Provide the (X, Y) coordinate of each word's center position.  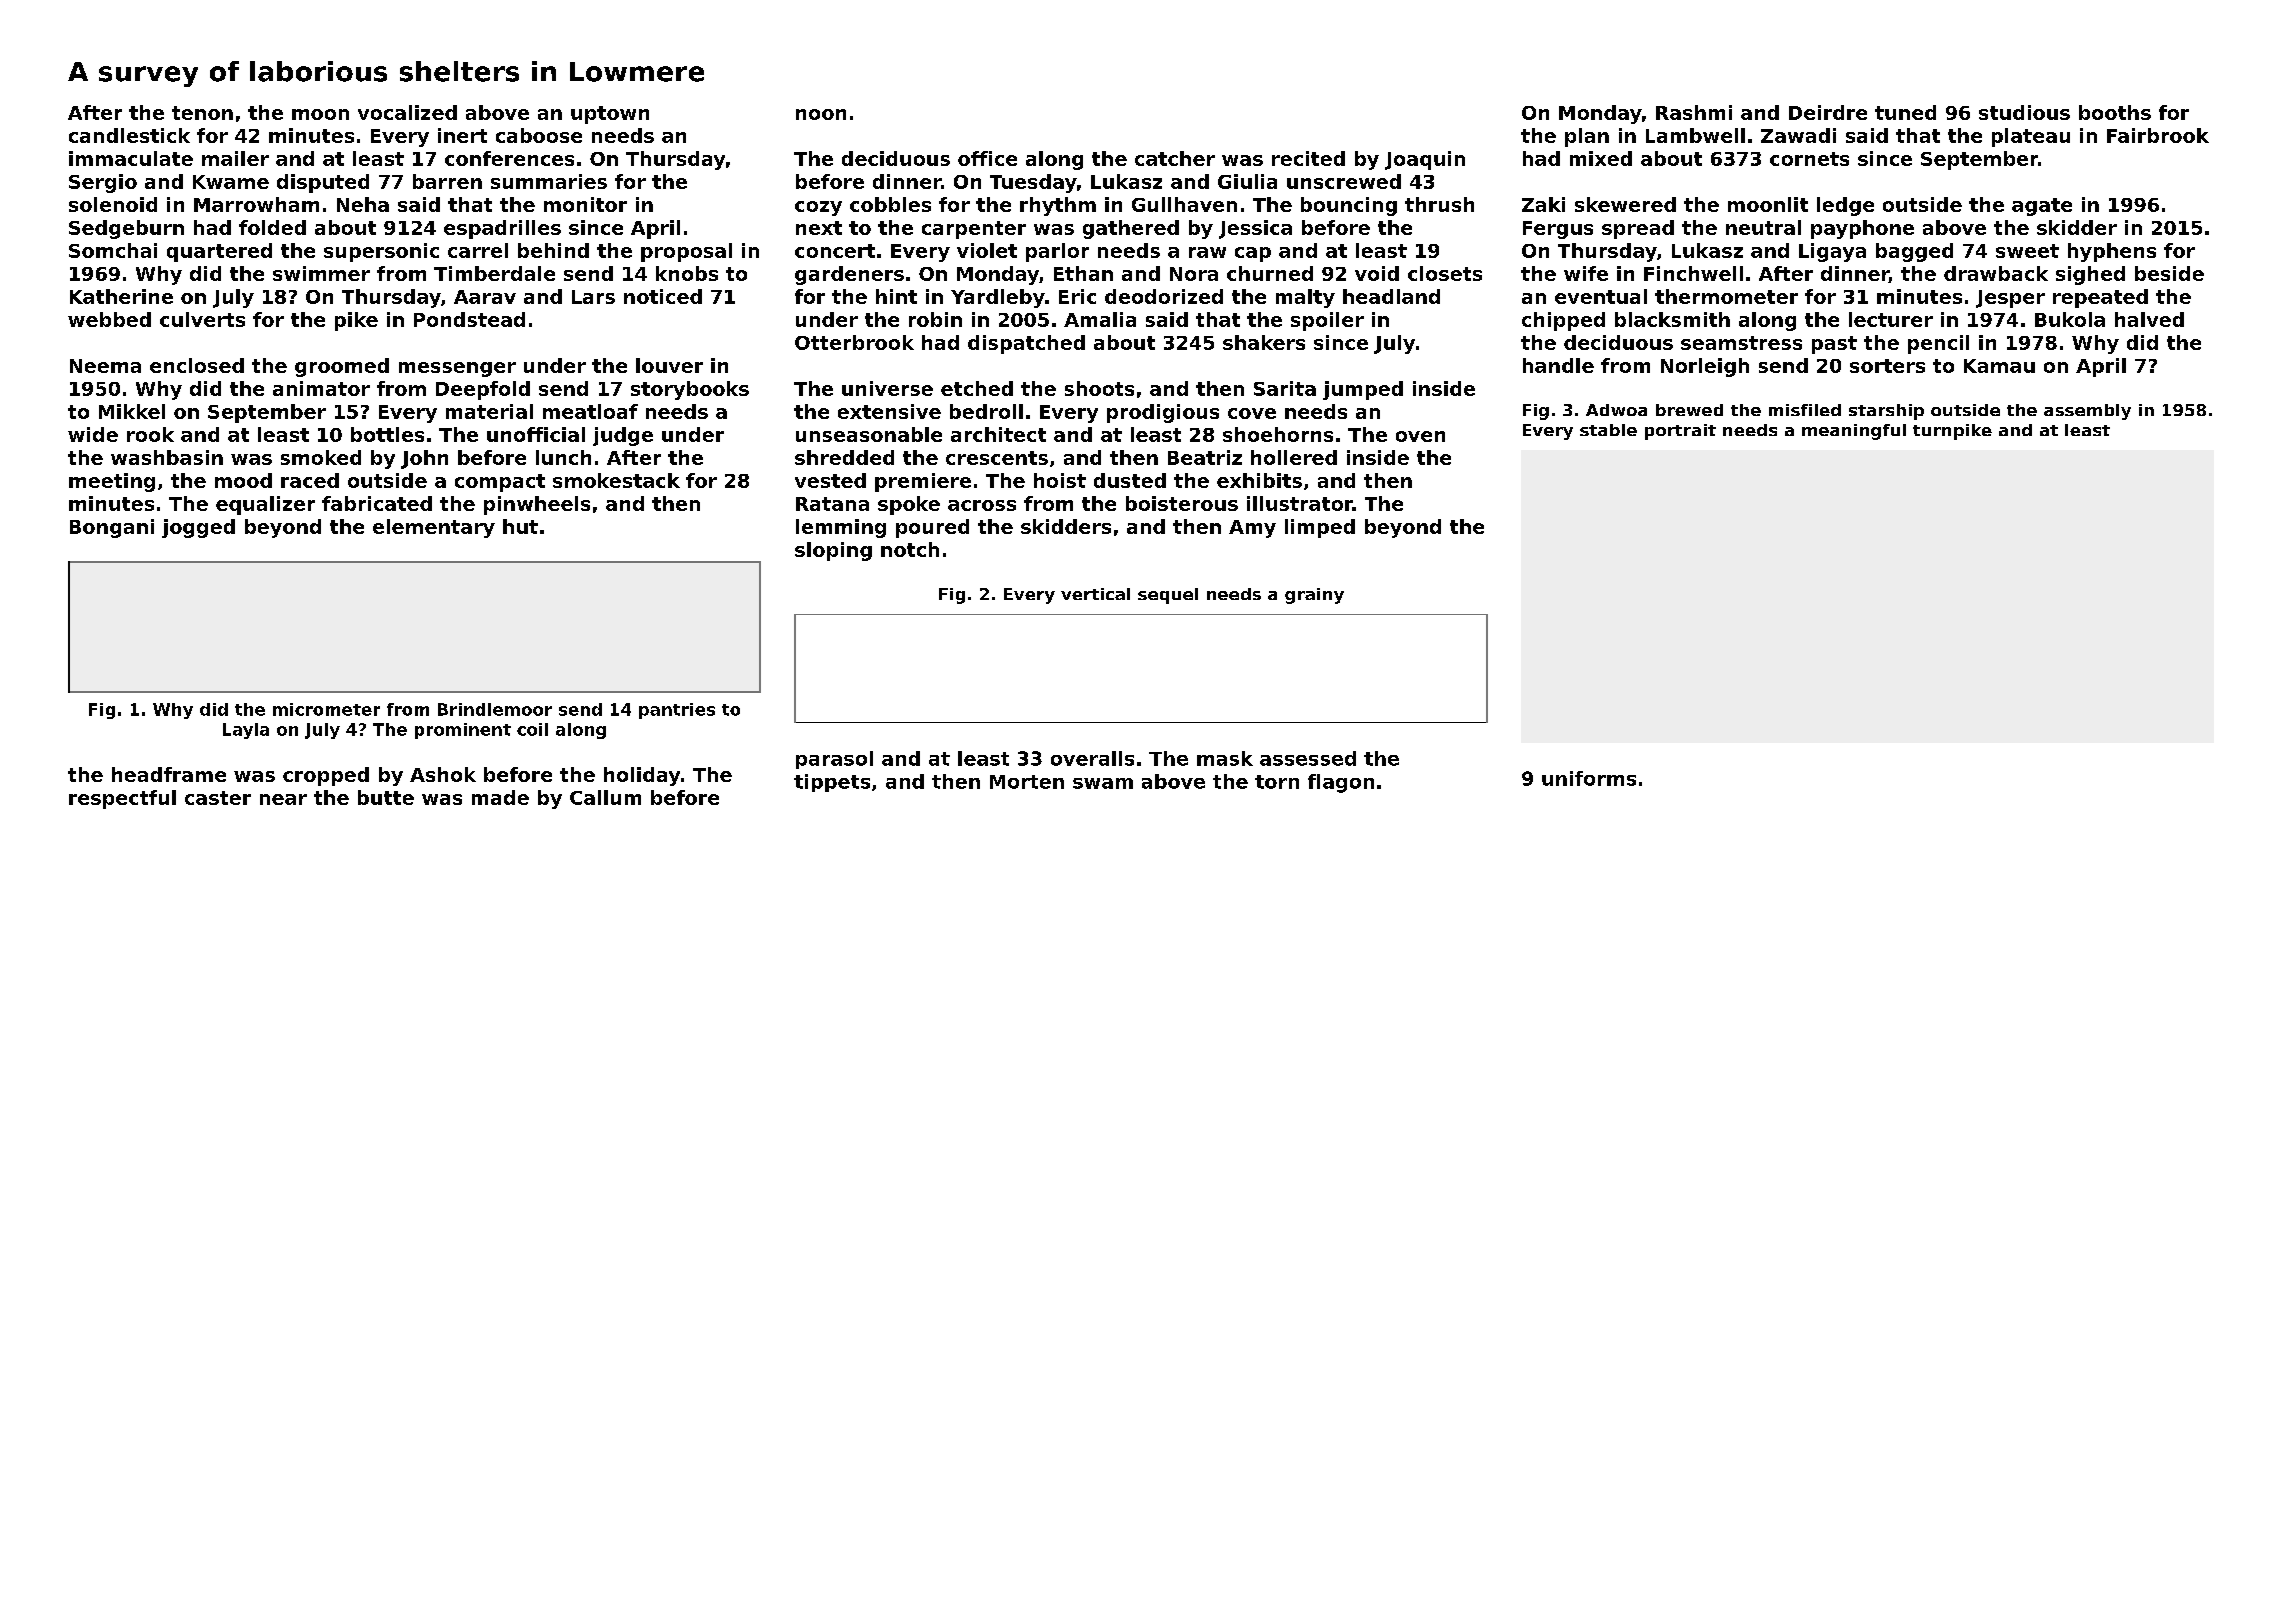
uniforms (1589, 778)
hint (896, 296)
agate (2042, 207)
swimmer (321, 273)
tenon (202, 113)
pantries (677, 711)
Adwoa (1616, 410)
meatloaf (590, 411)
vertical (1095, 594)
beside (2169, 273)
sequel (1168, 596)
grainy (1314, 596)
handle (1558, 365)
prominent (463, 731)
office (987, 158)
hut (520, 526)
